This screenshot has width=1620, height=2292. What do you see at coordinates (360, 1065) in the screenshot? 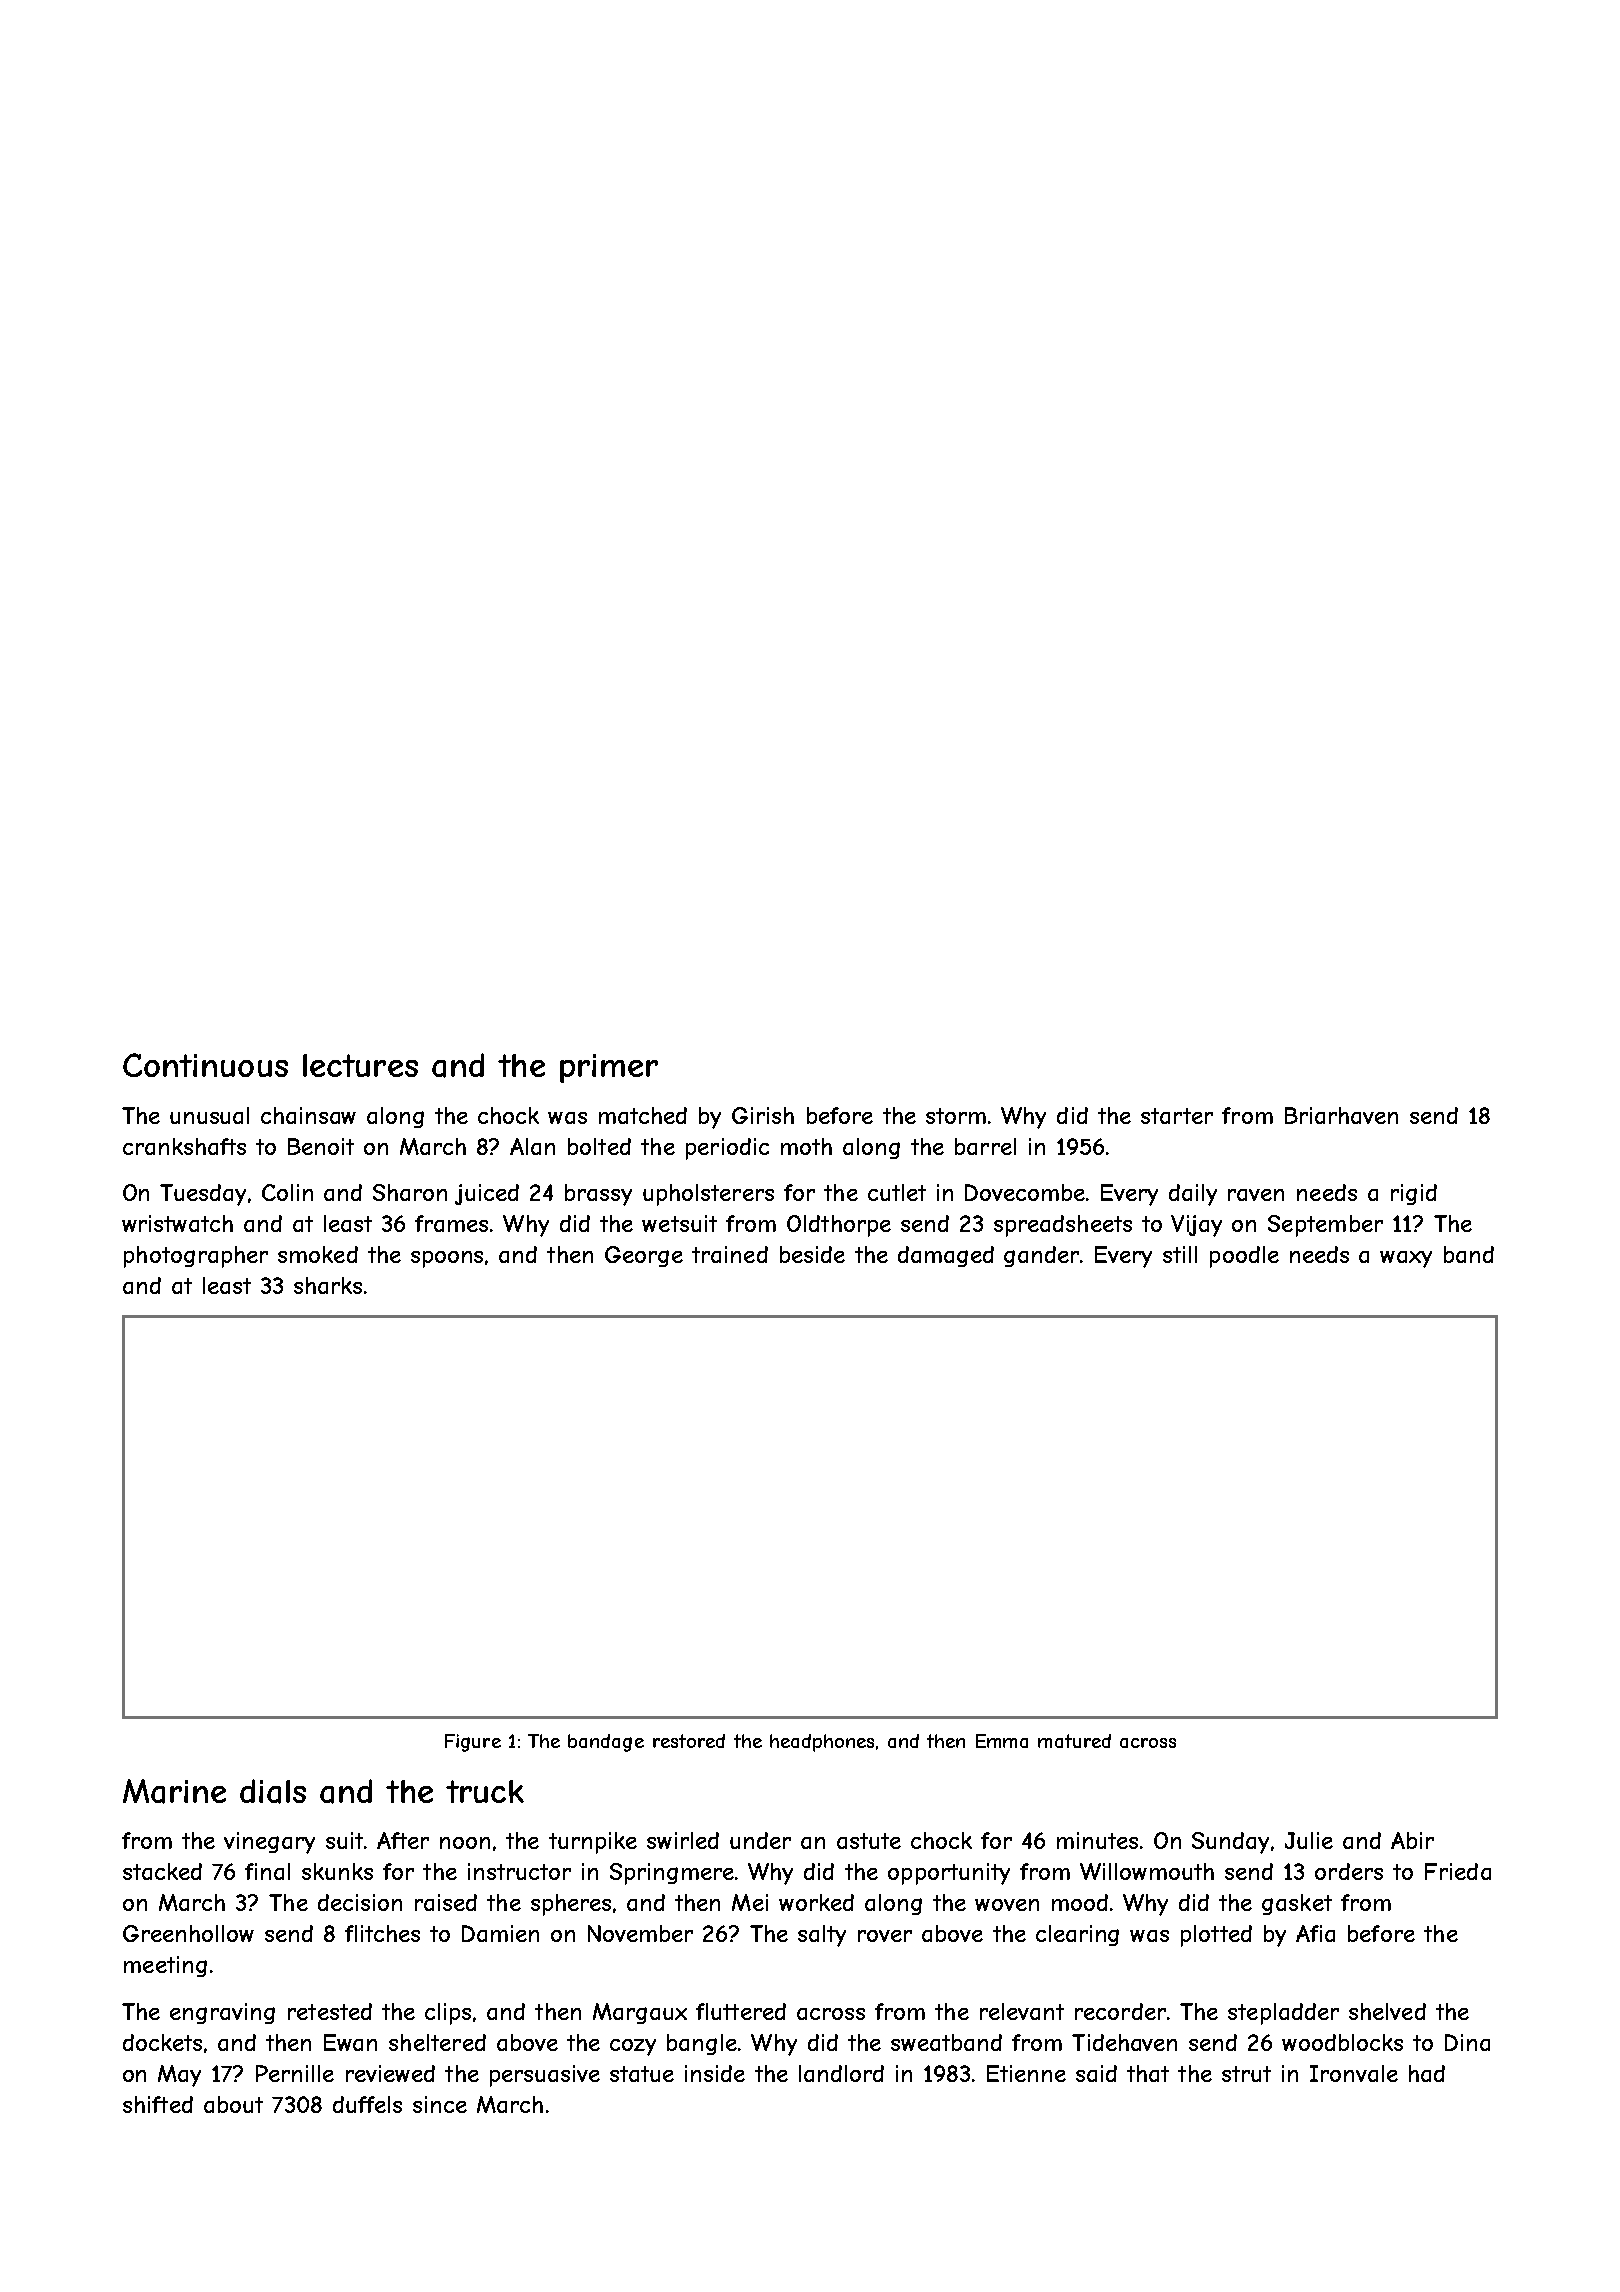
I see `lectures` at bounding box center [360, 1065].
